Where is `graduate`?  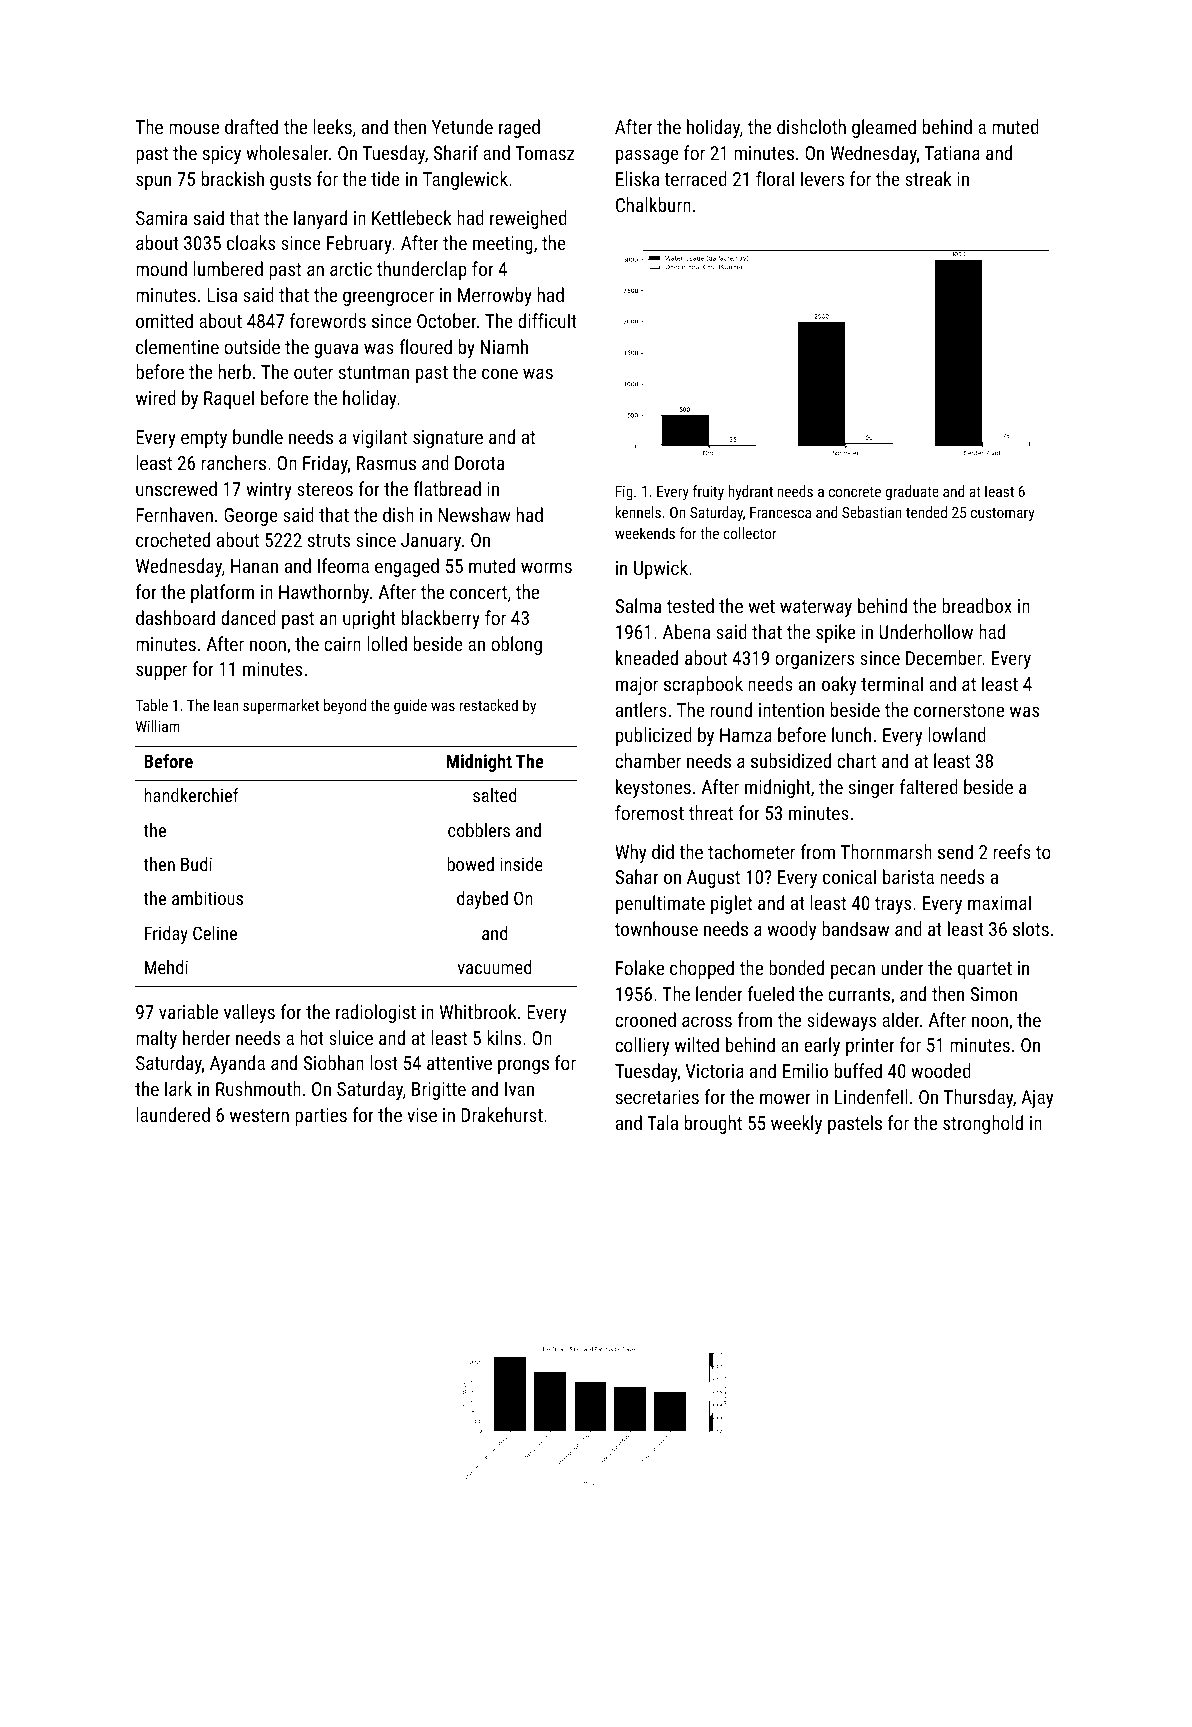
graduate is located at coordinates (912, 492).
